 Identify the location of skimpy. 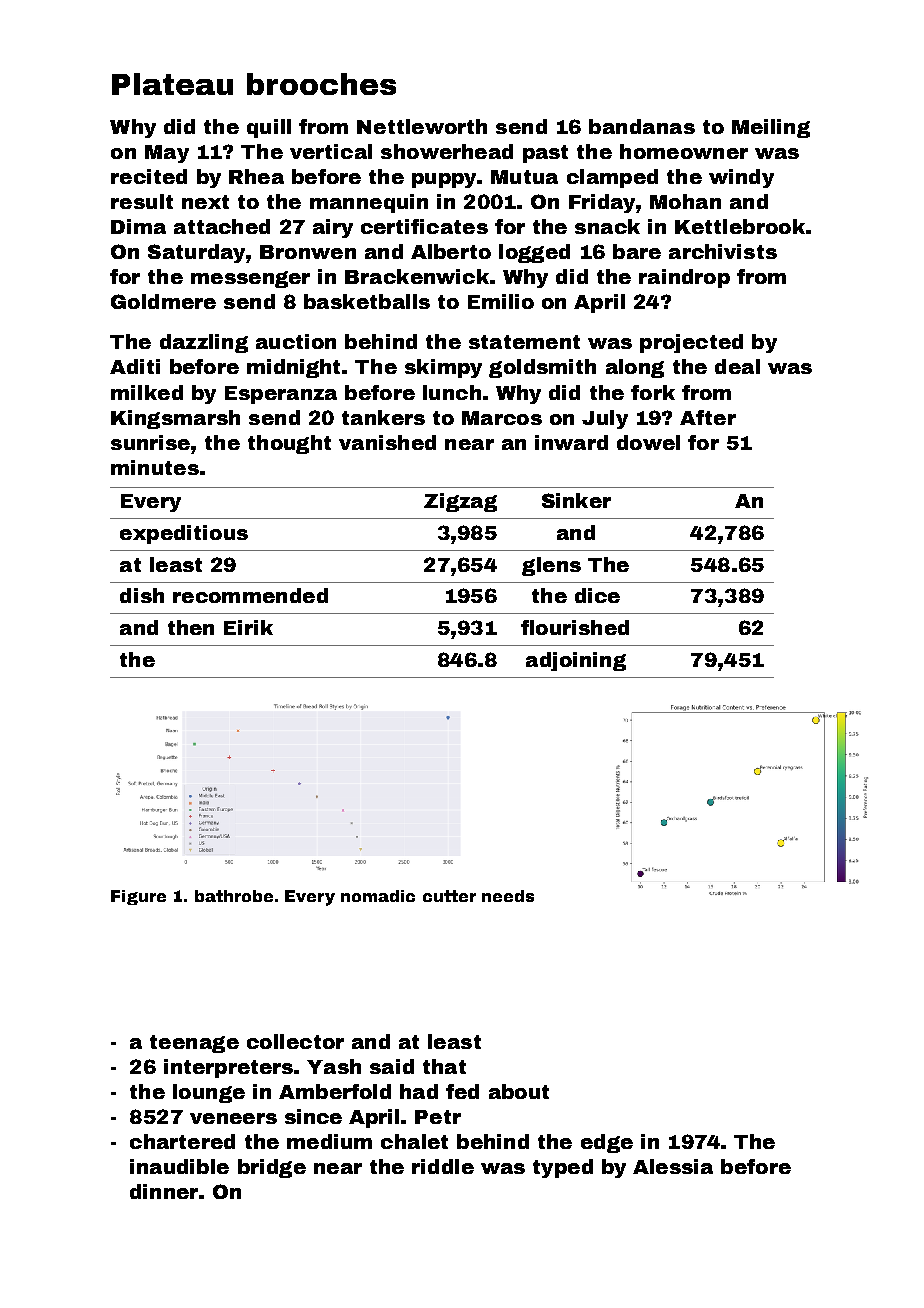
(443, 368).
